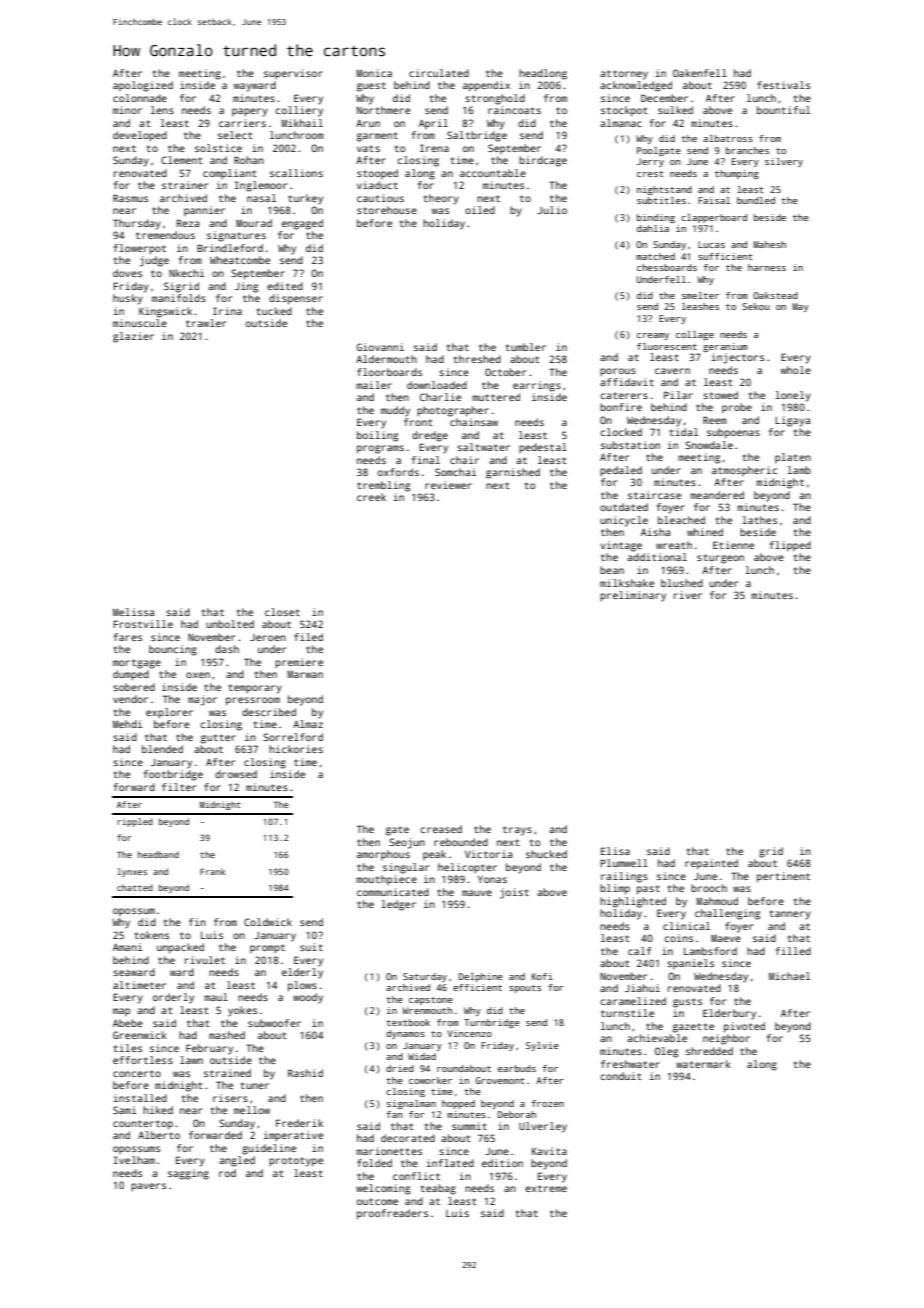 The width and height of the screenshot is (924, 1308). I want to click on challenging, so click(727, 914).
